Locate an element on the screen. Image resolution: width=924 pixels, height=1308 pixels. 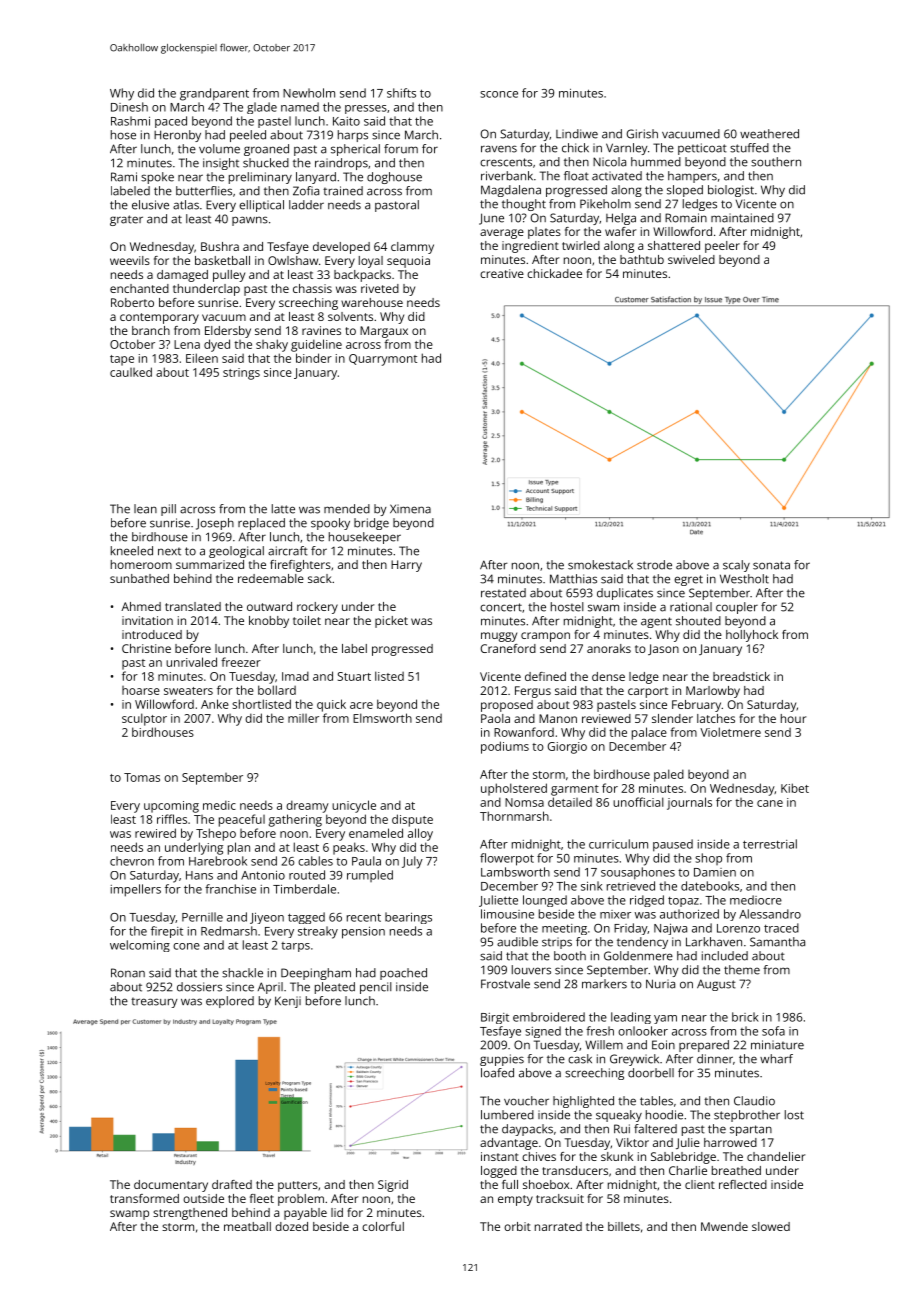
Ronan is located at coordinates (128, 973).
